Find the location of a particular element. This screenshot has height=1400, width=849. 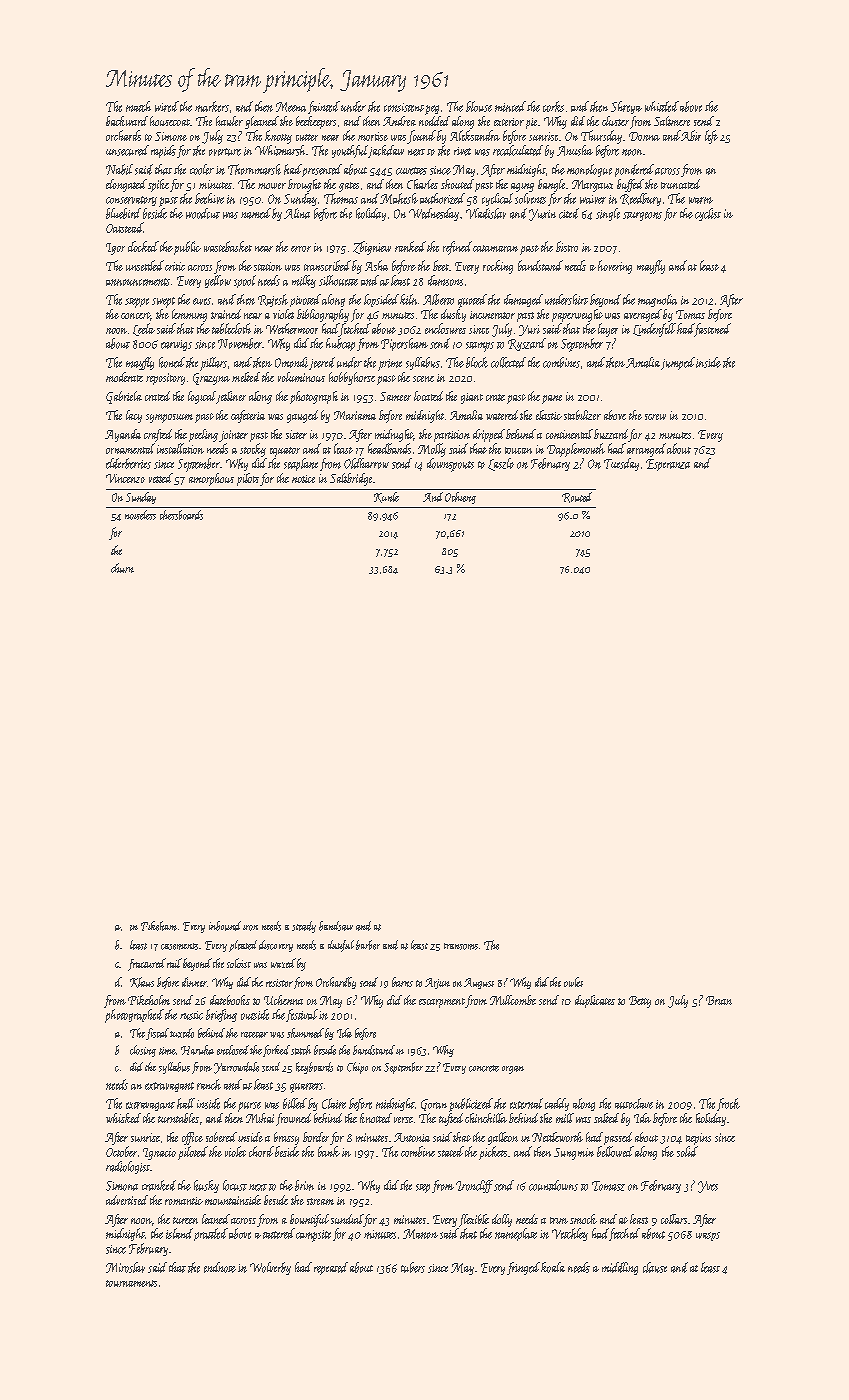

owlet is located at coordinates (573, 982).
